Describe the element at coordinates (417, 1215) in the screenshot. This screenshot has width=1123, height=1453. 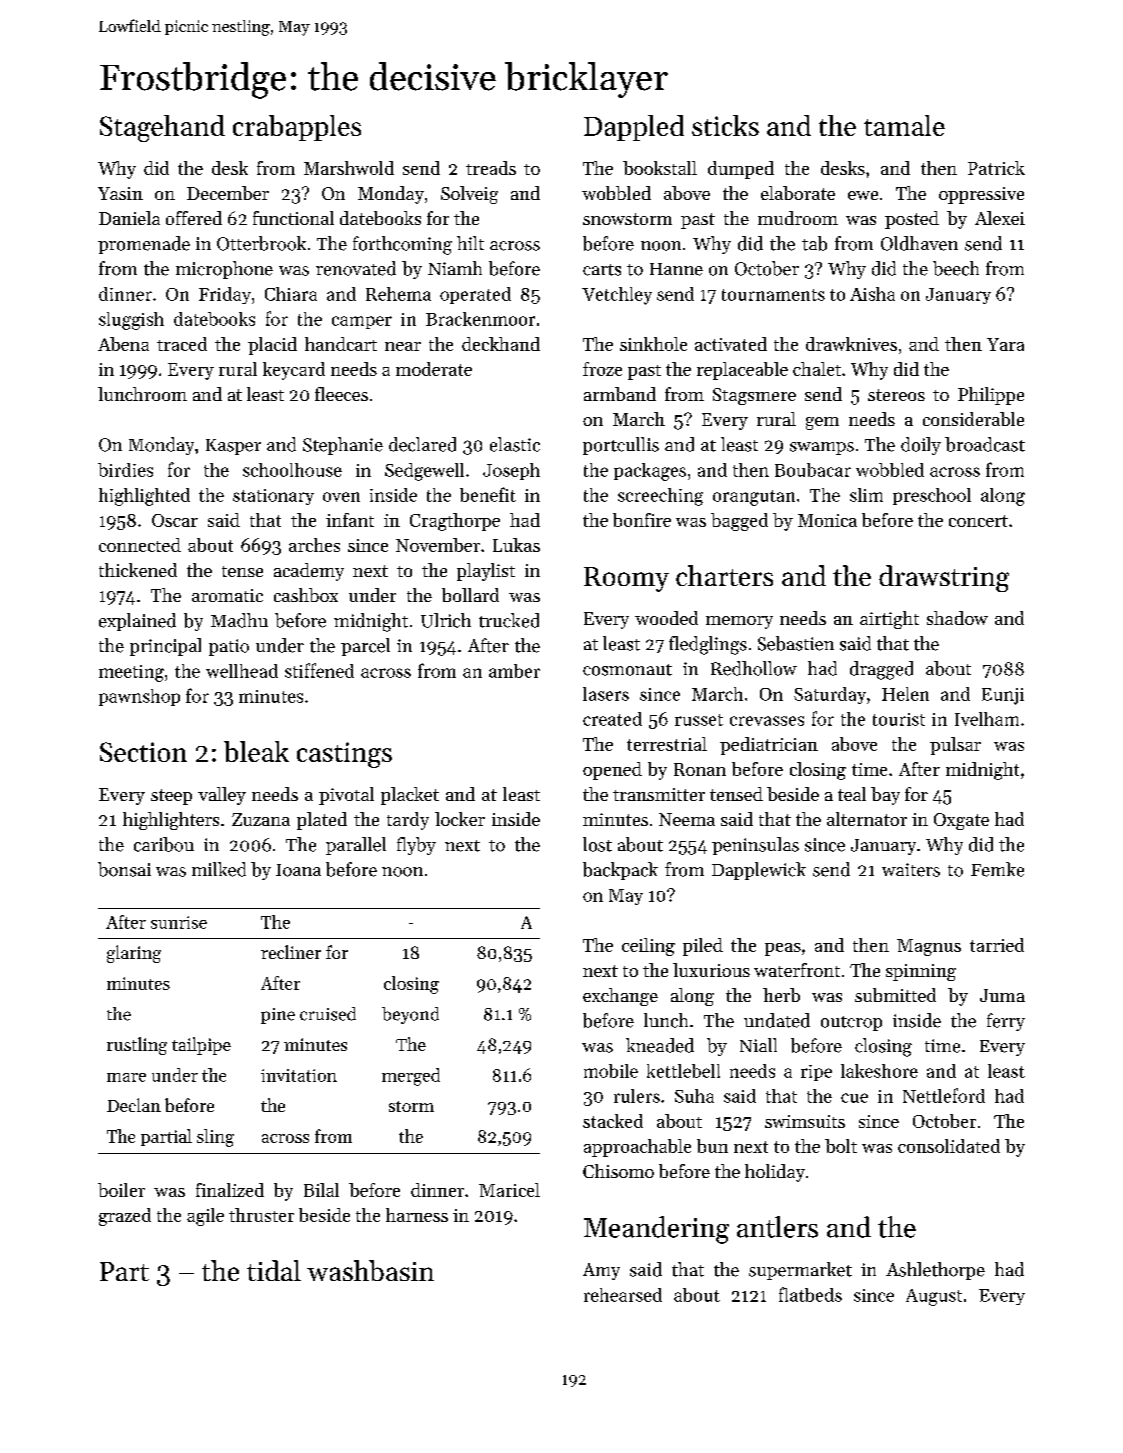
I see `harness` at that location.
